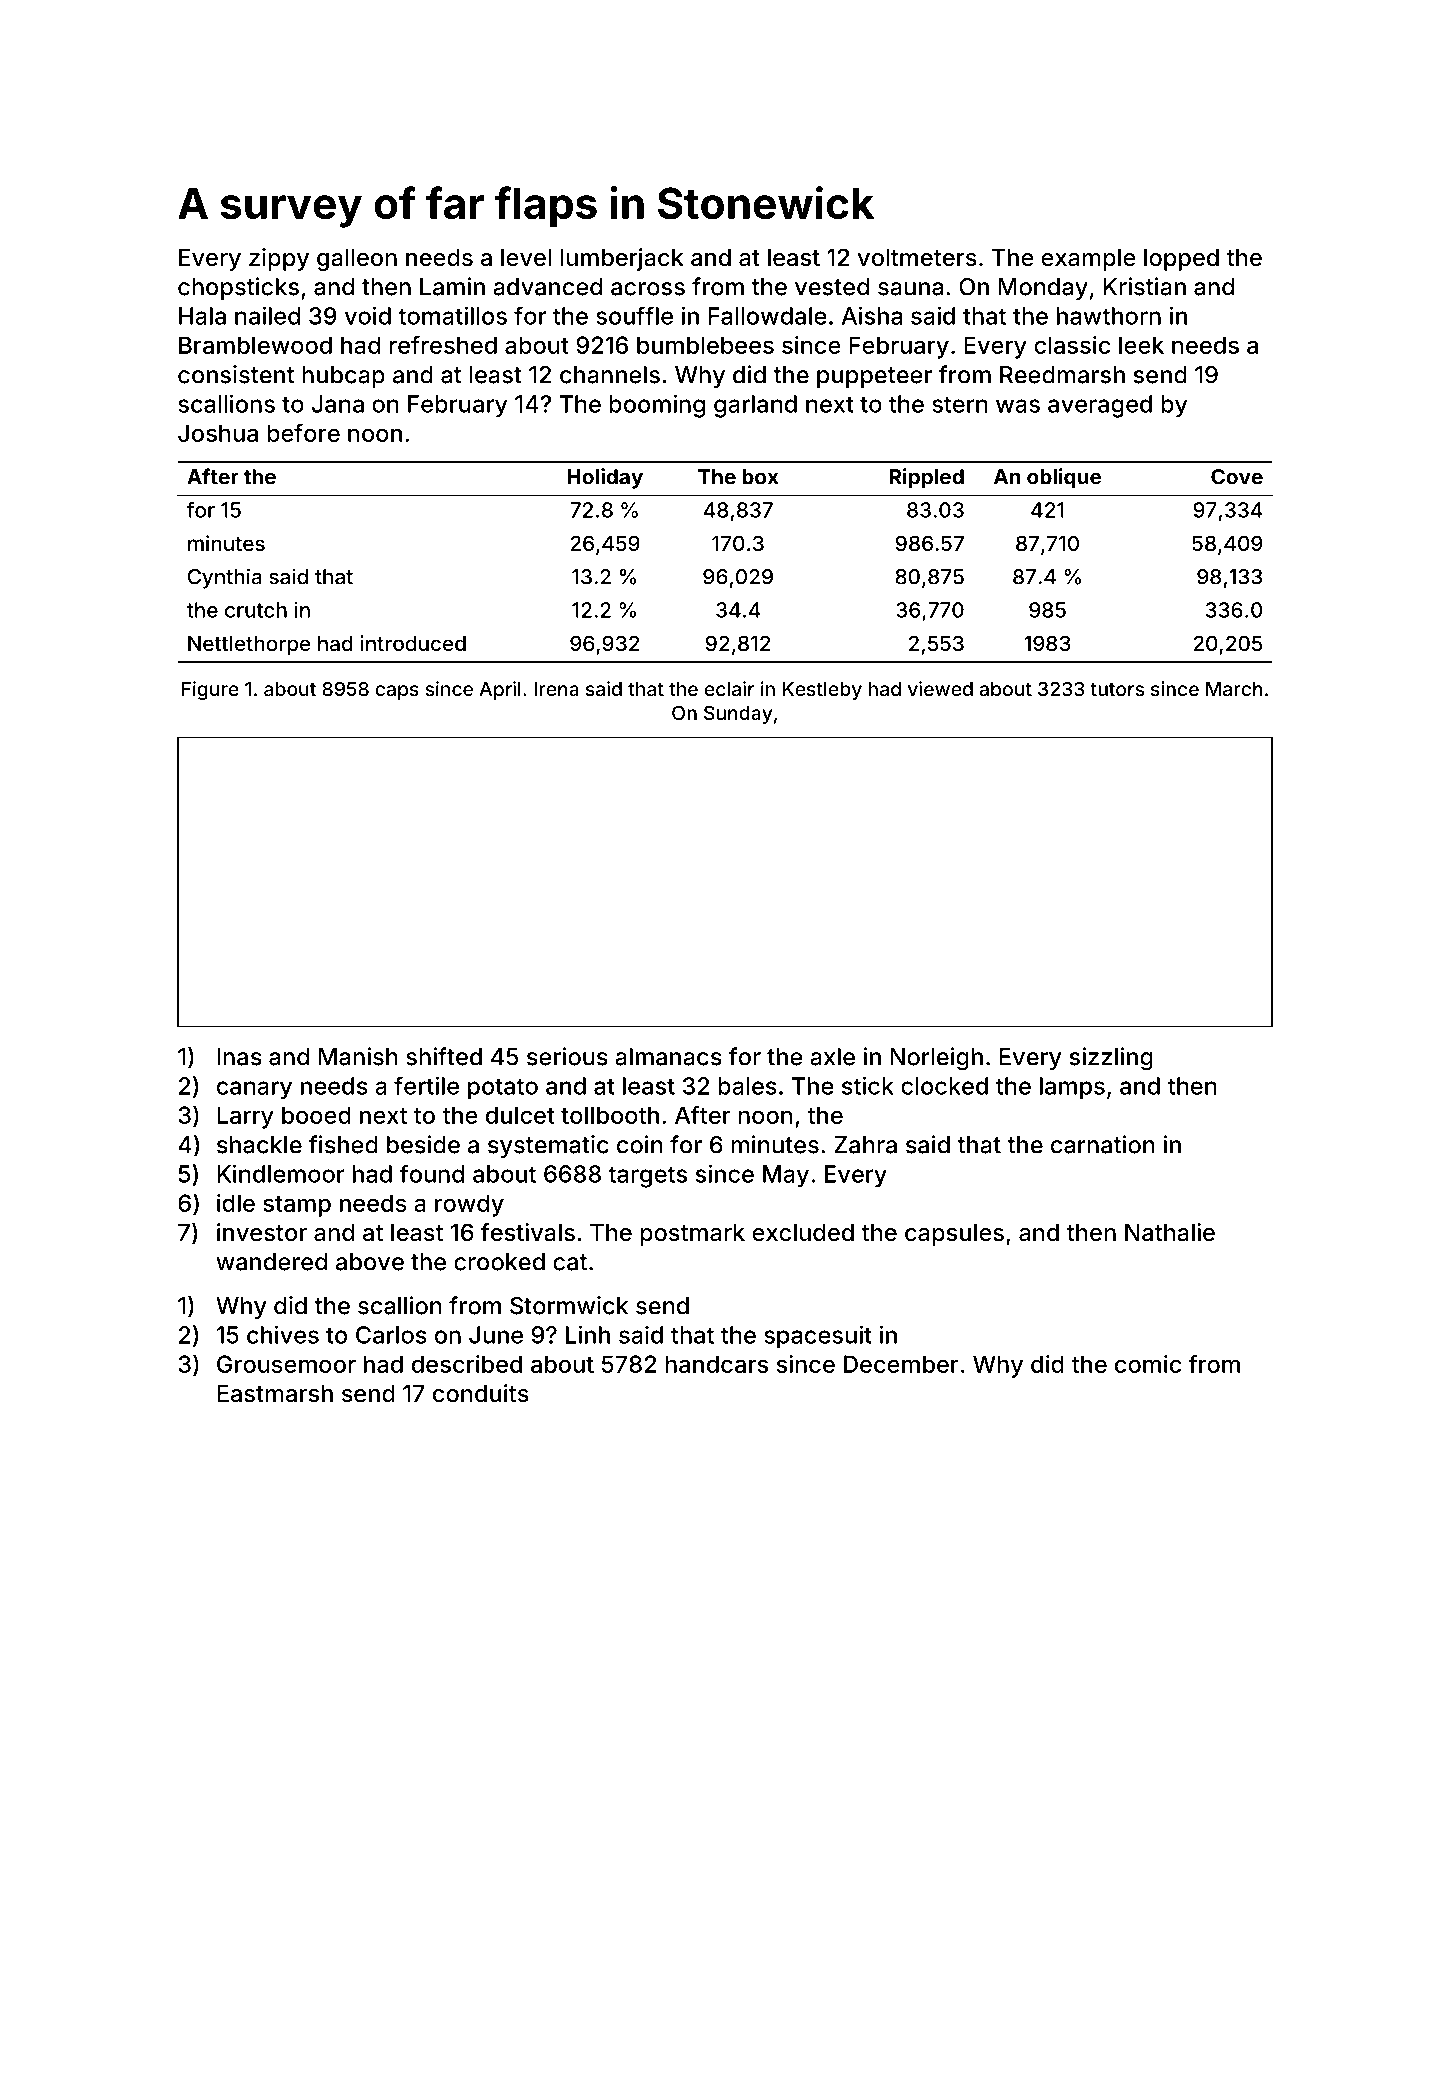 This screenshot has width=1450, height=2100. Describe the element at coordinates (1088, 260) in the screenshot. I see `example` at that location.
